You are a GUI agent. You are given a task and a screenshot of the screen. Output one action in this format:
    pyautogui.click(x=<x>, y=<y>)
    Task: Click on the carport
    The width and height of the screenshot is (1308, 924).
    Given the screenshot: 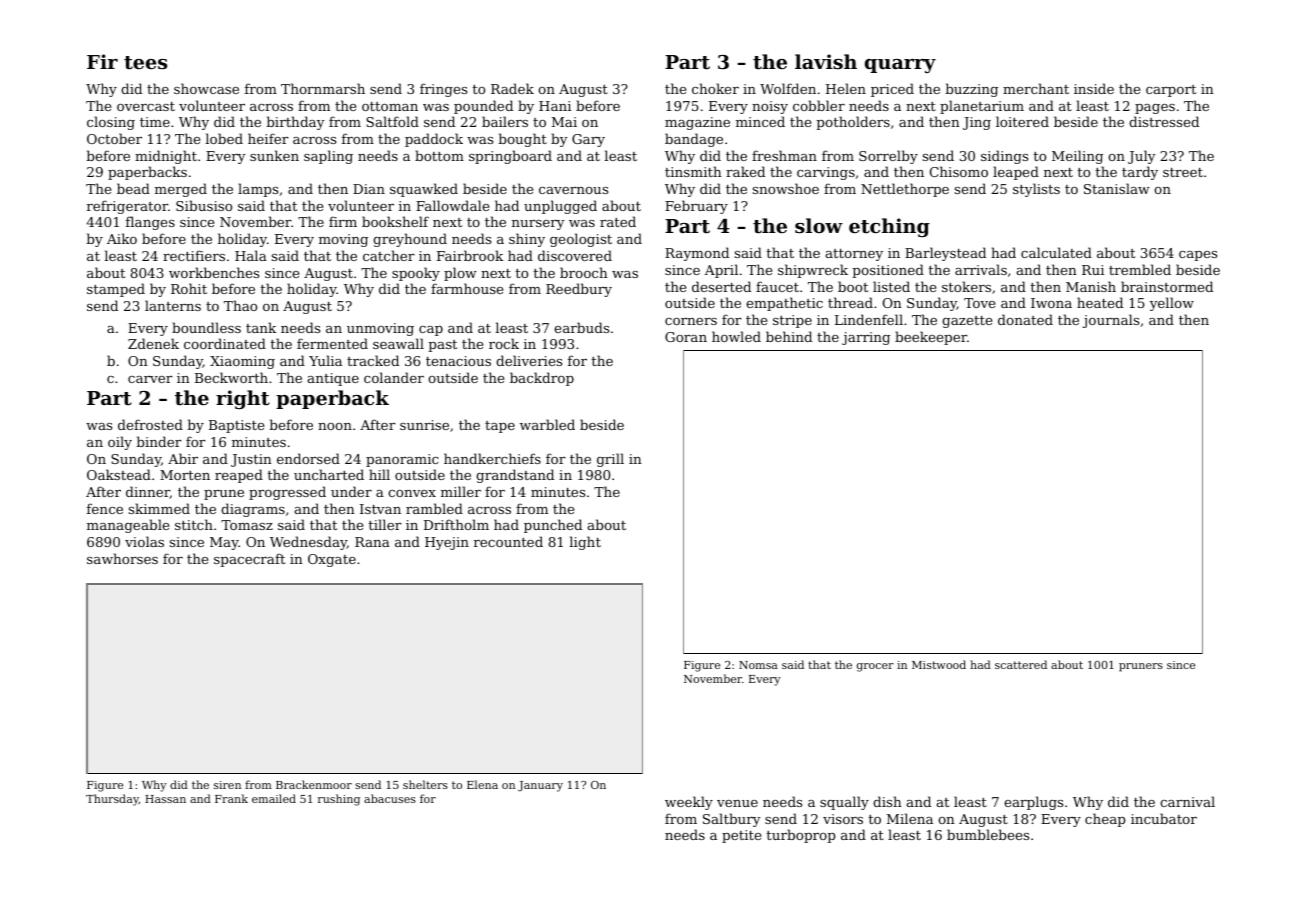 What is the action you would take?
    pyautogui.click(x=1171, y=91)
